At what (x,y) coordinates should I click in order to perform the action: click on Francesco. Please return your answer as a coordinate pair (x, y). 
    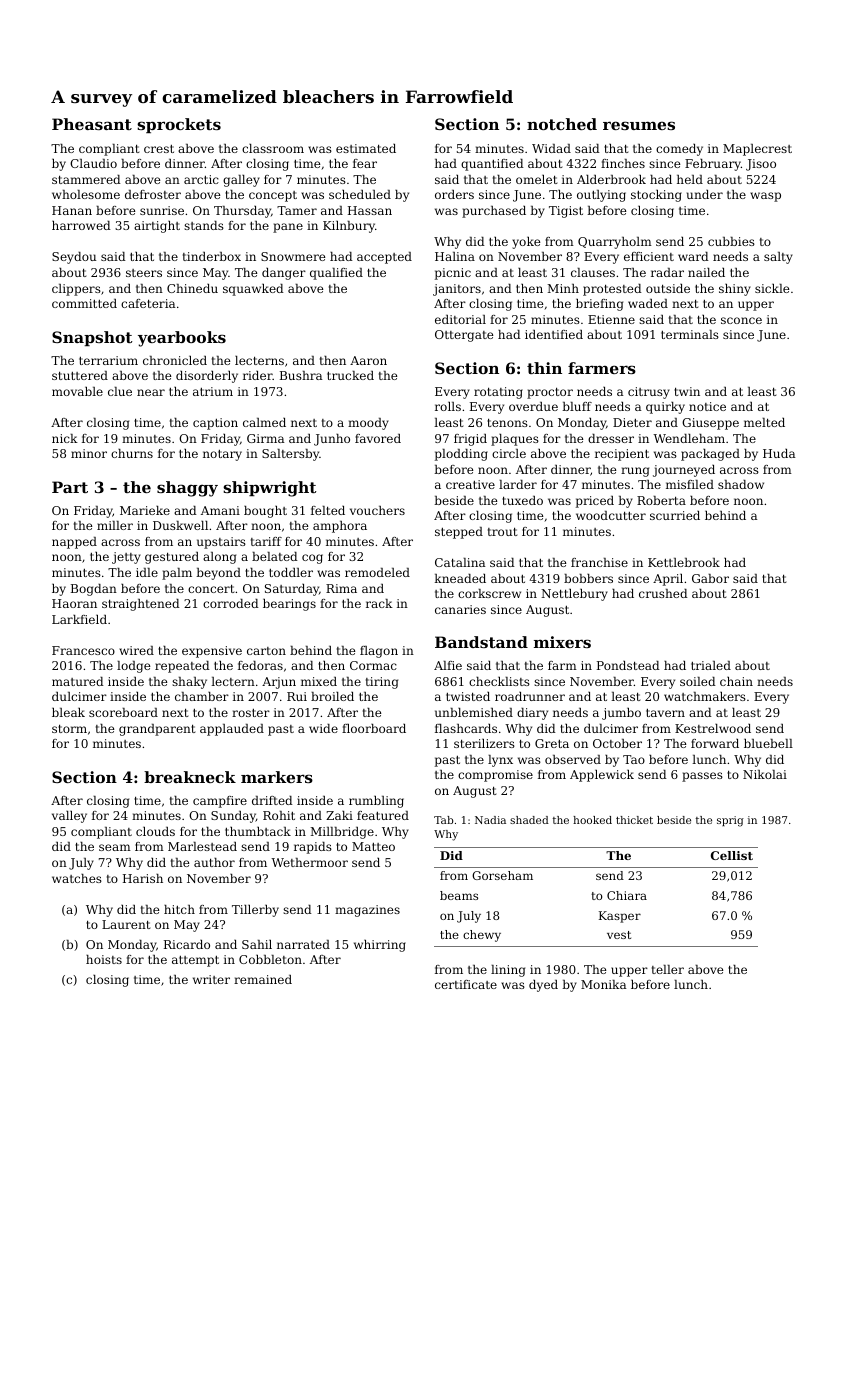
    Looking at the image, I should click on (83, 650).
